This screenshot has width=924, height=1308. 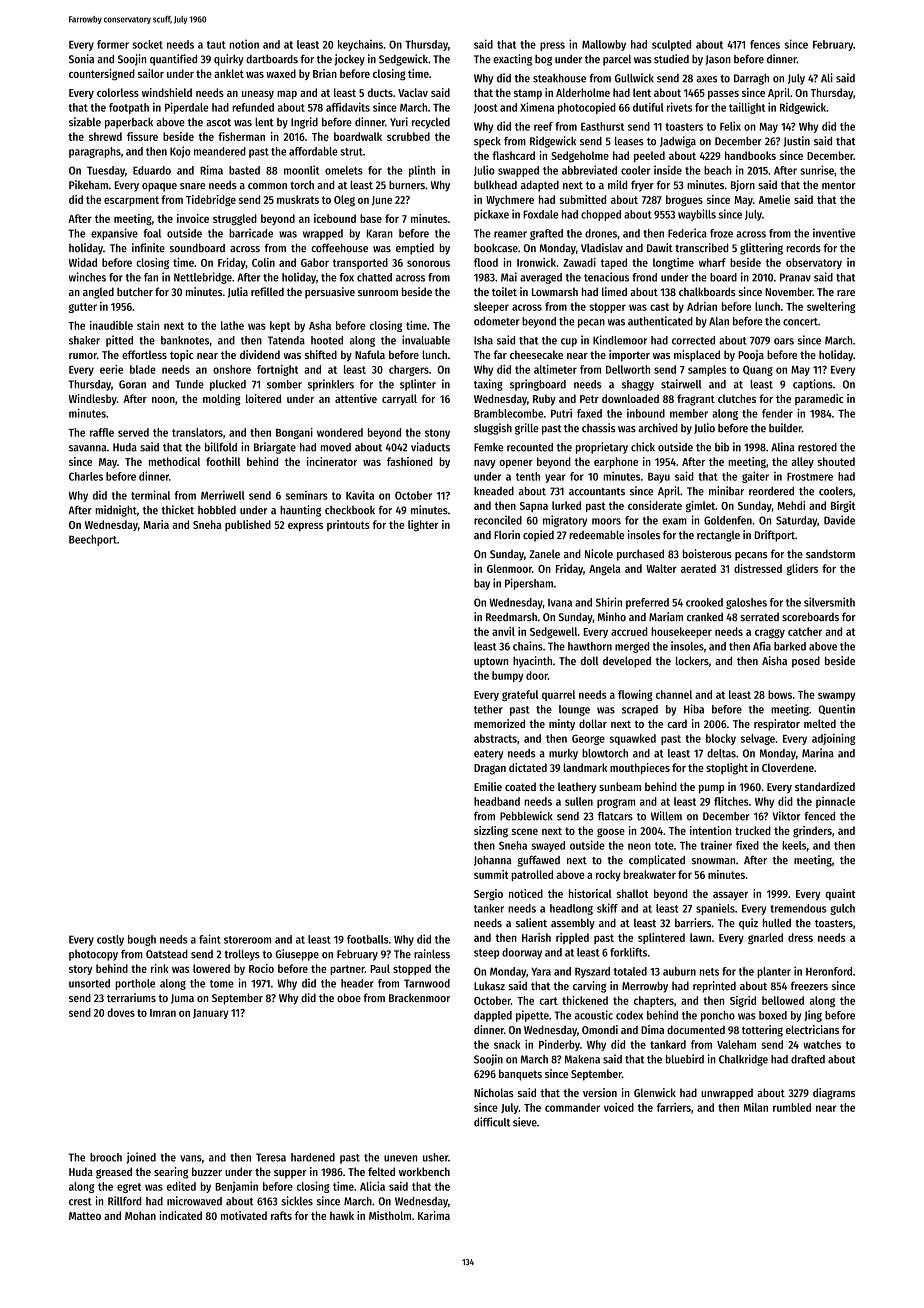 I want to click on posed, so click(x=806, y=662).
